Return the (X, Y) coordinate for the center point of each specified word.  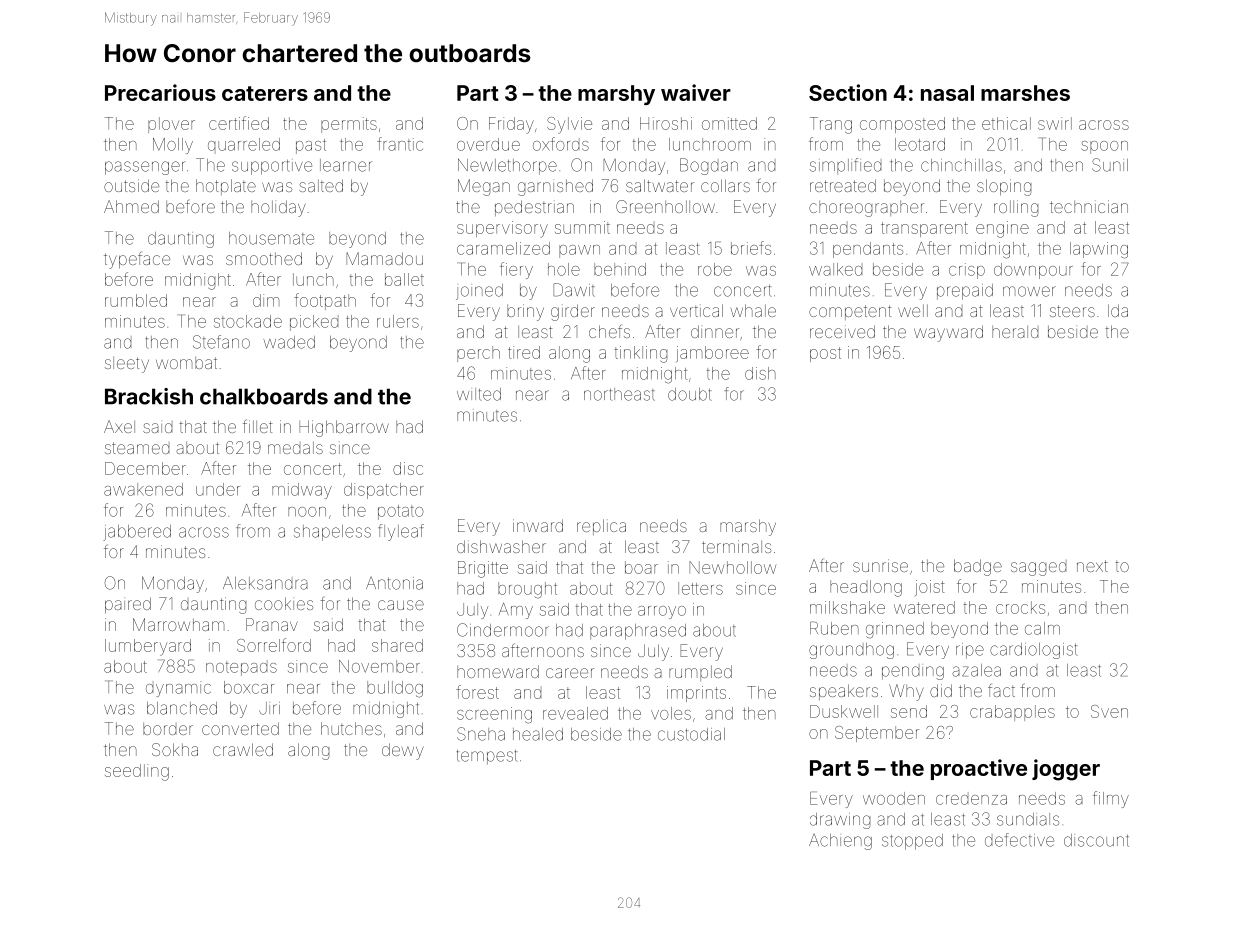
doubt (690, 394)
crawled (243, 749)
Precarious (160, 92)
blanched (182, 708)
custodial (691, 734)
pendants (868, 250)
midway (302, 491)
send (909, 711)
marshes (1025, 93)
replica (601, 527)
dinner (715, 331)
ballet (404, 279)
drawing (840, 821)
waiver (696, 92)
